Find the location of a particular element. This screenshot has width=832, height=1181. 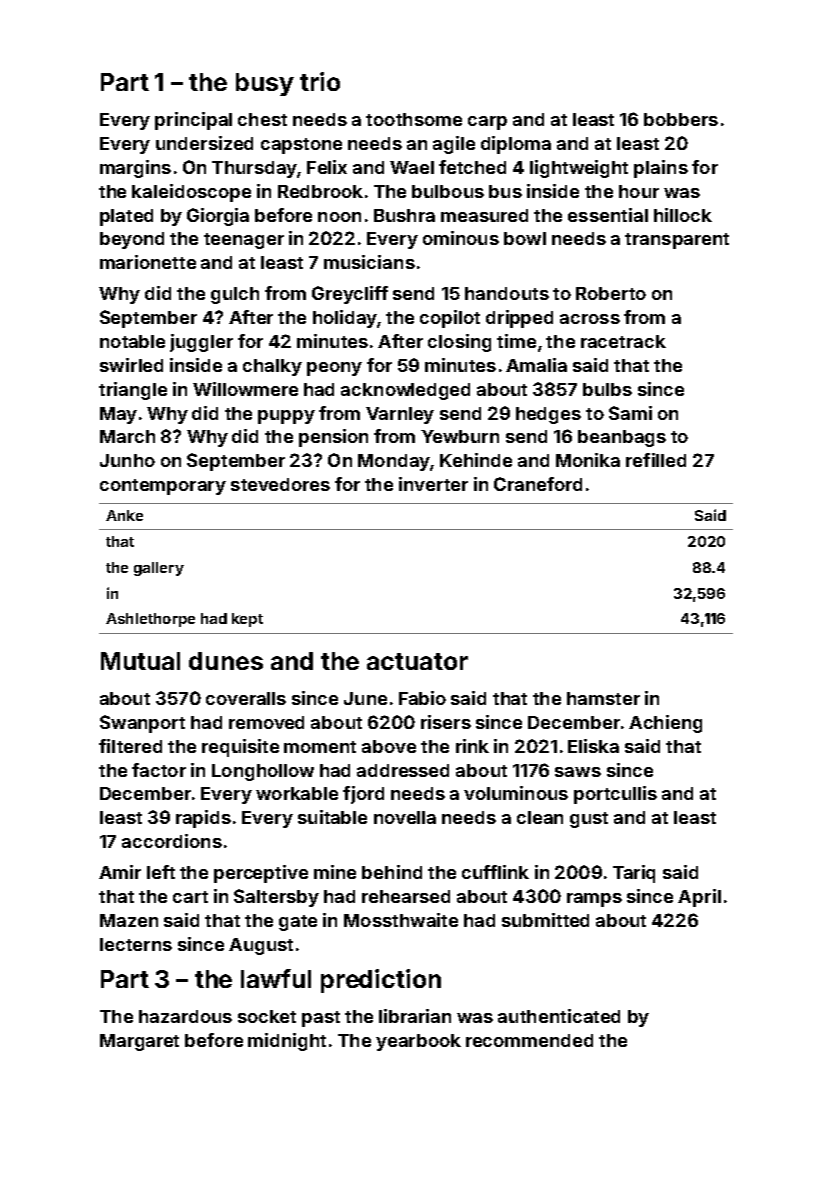

clean is located at coordinates (540, 817).
